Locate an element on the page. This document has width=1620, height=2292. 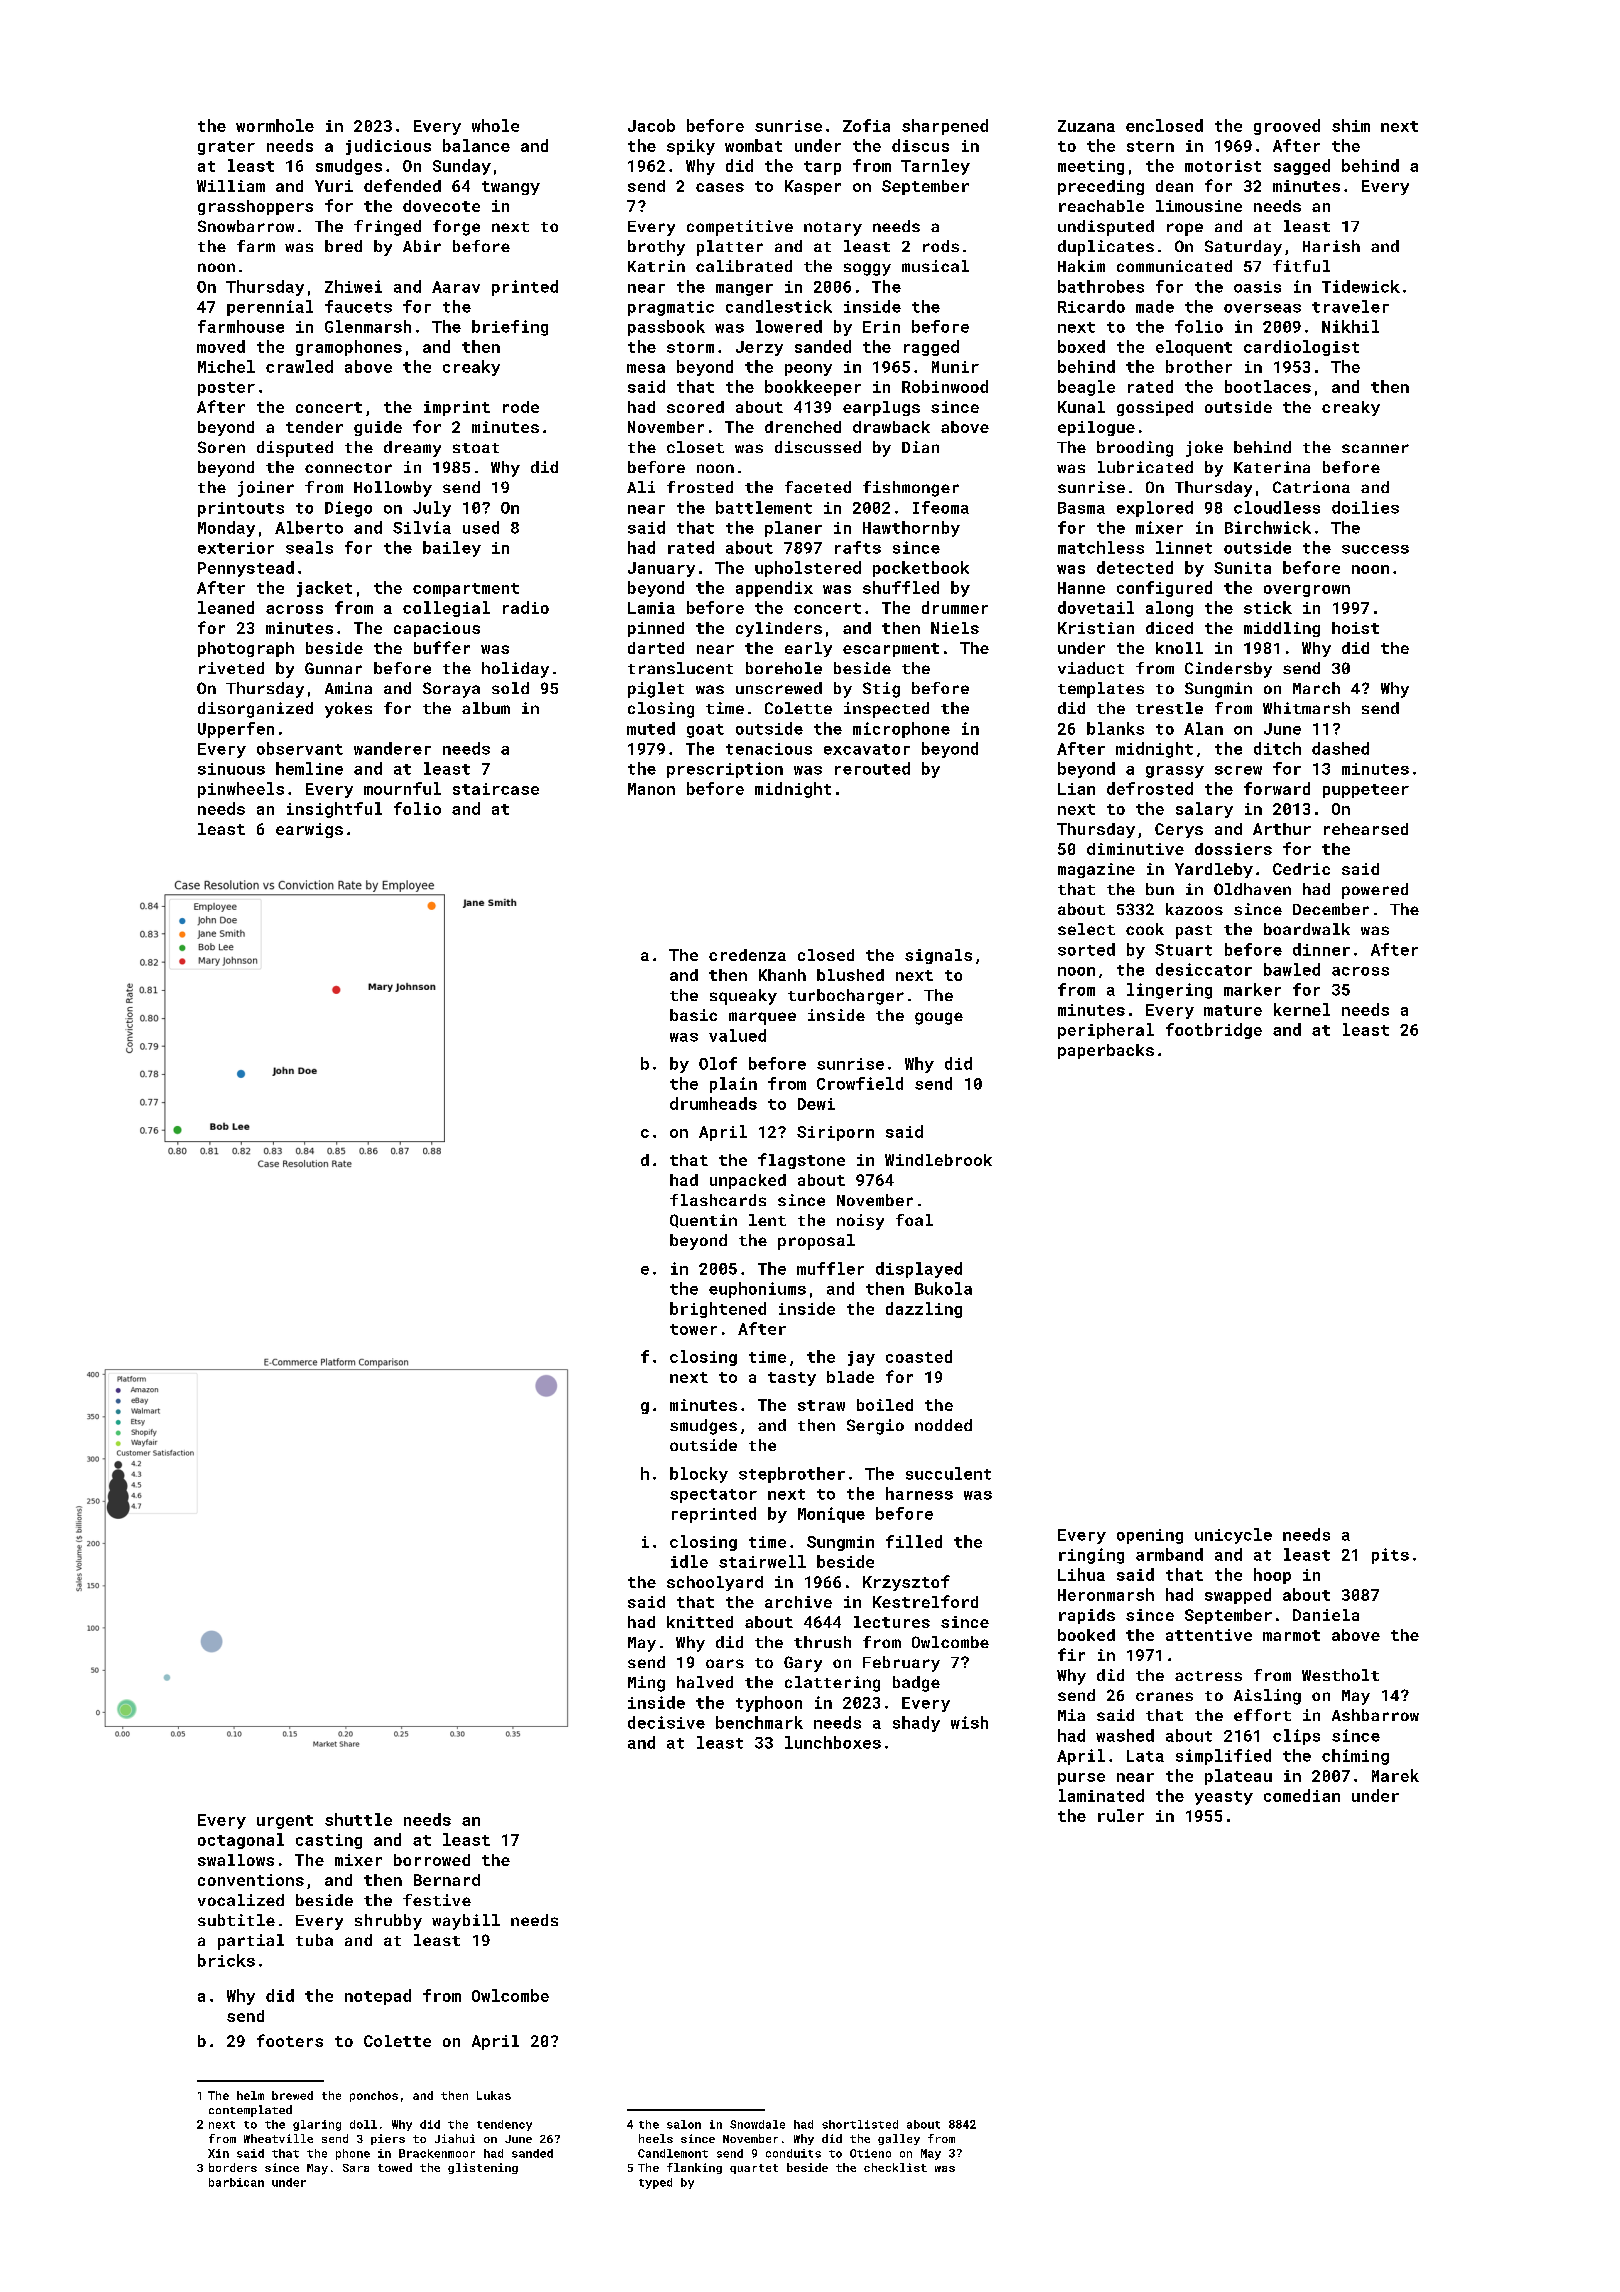
drenched is located at coordinates (803, 427).
